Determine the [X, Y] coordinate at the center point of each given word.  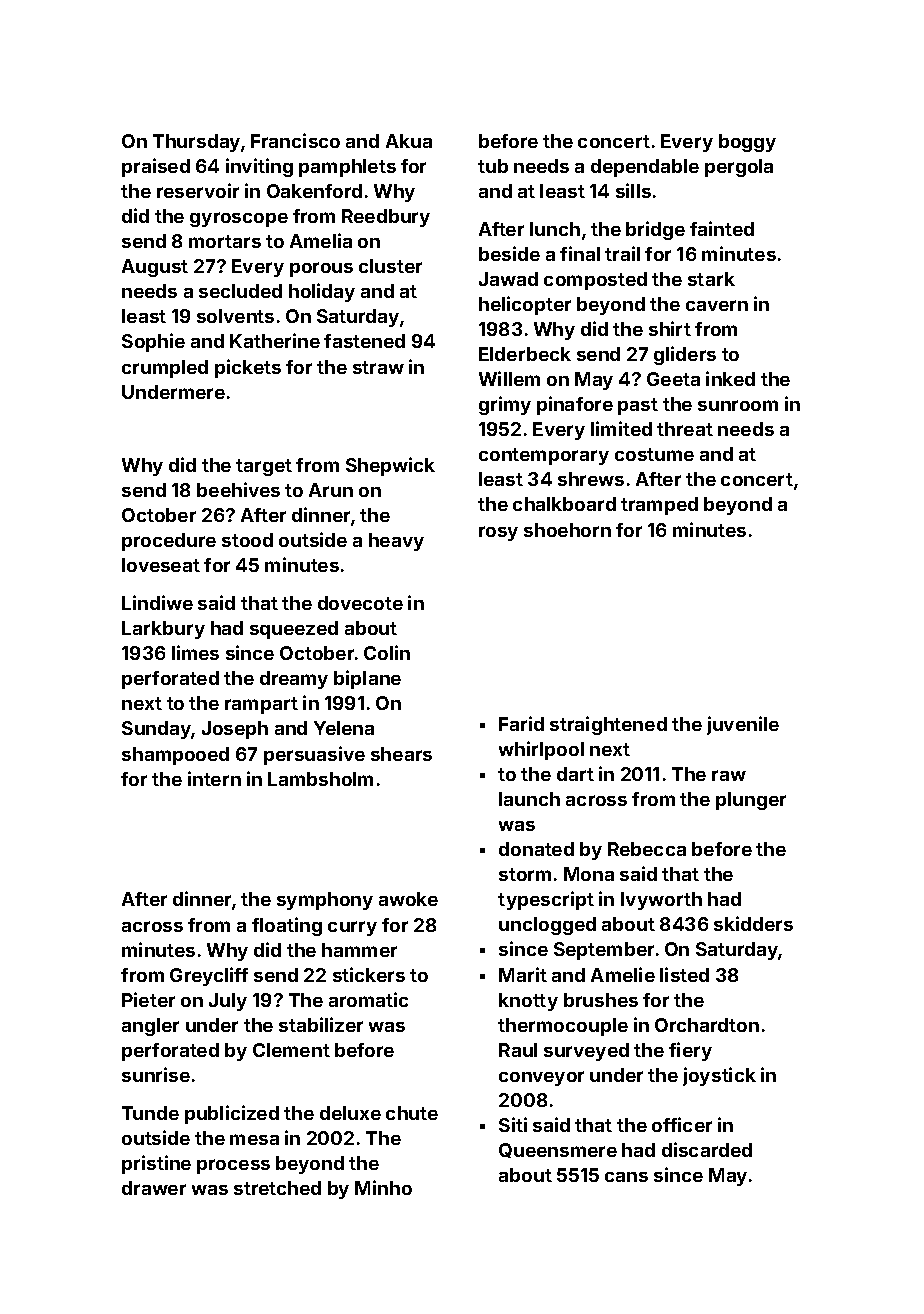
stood [247, 540]
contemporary [544, 456]
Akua [409, 141]
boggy [747, 143]
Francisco [295, 140]
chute [412, 1113]
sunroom [738, 405]
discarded [707, 1149]
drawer [154, 1188]
